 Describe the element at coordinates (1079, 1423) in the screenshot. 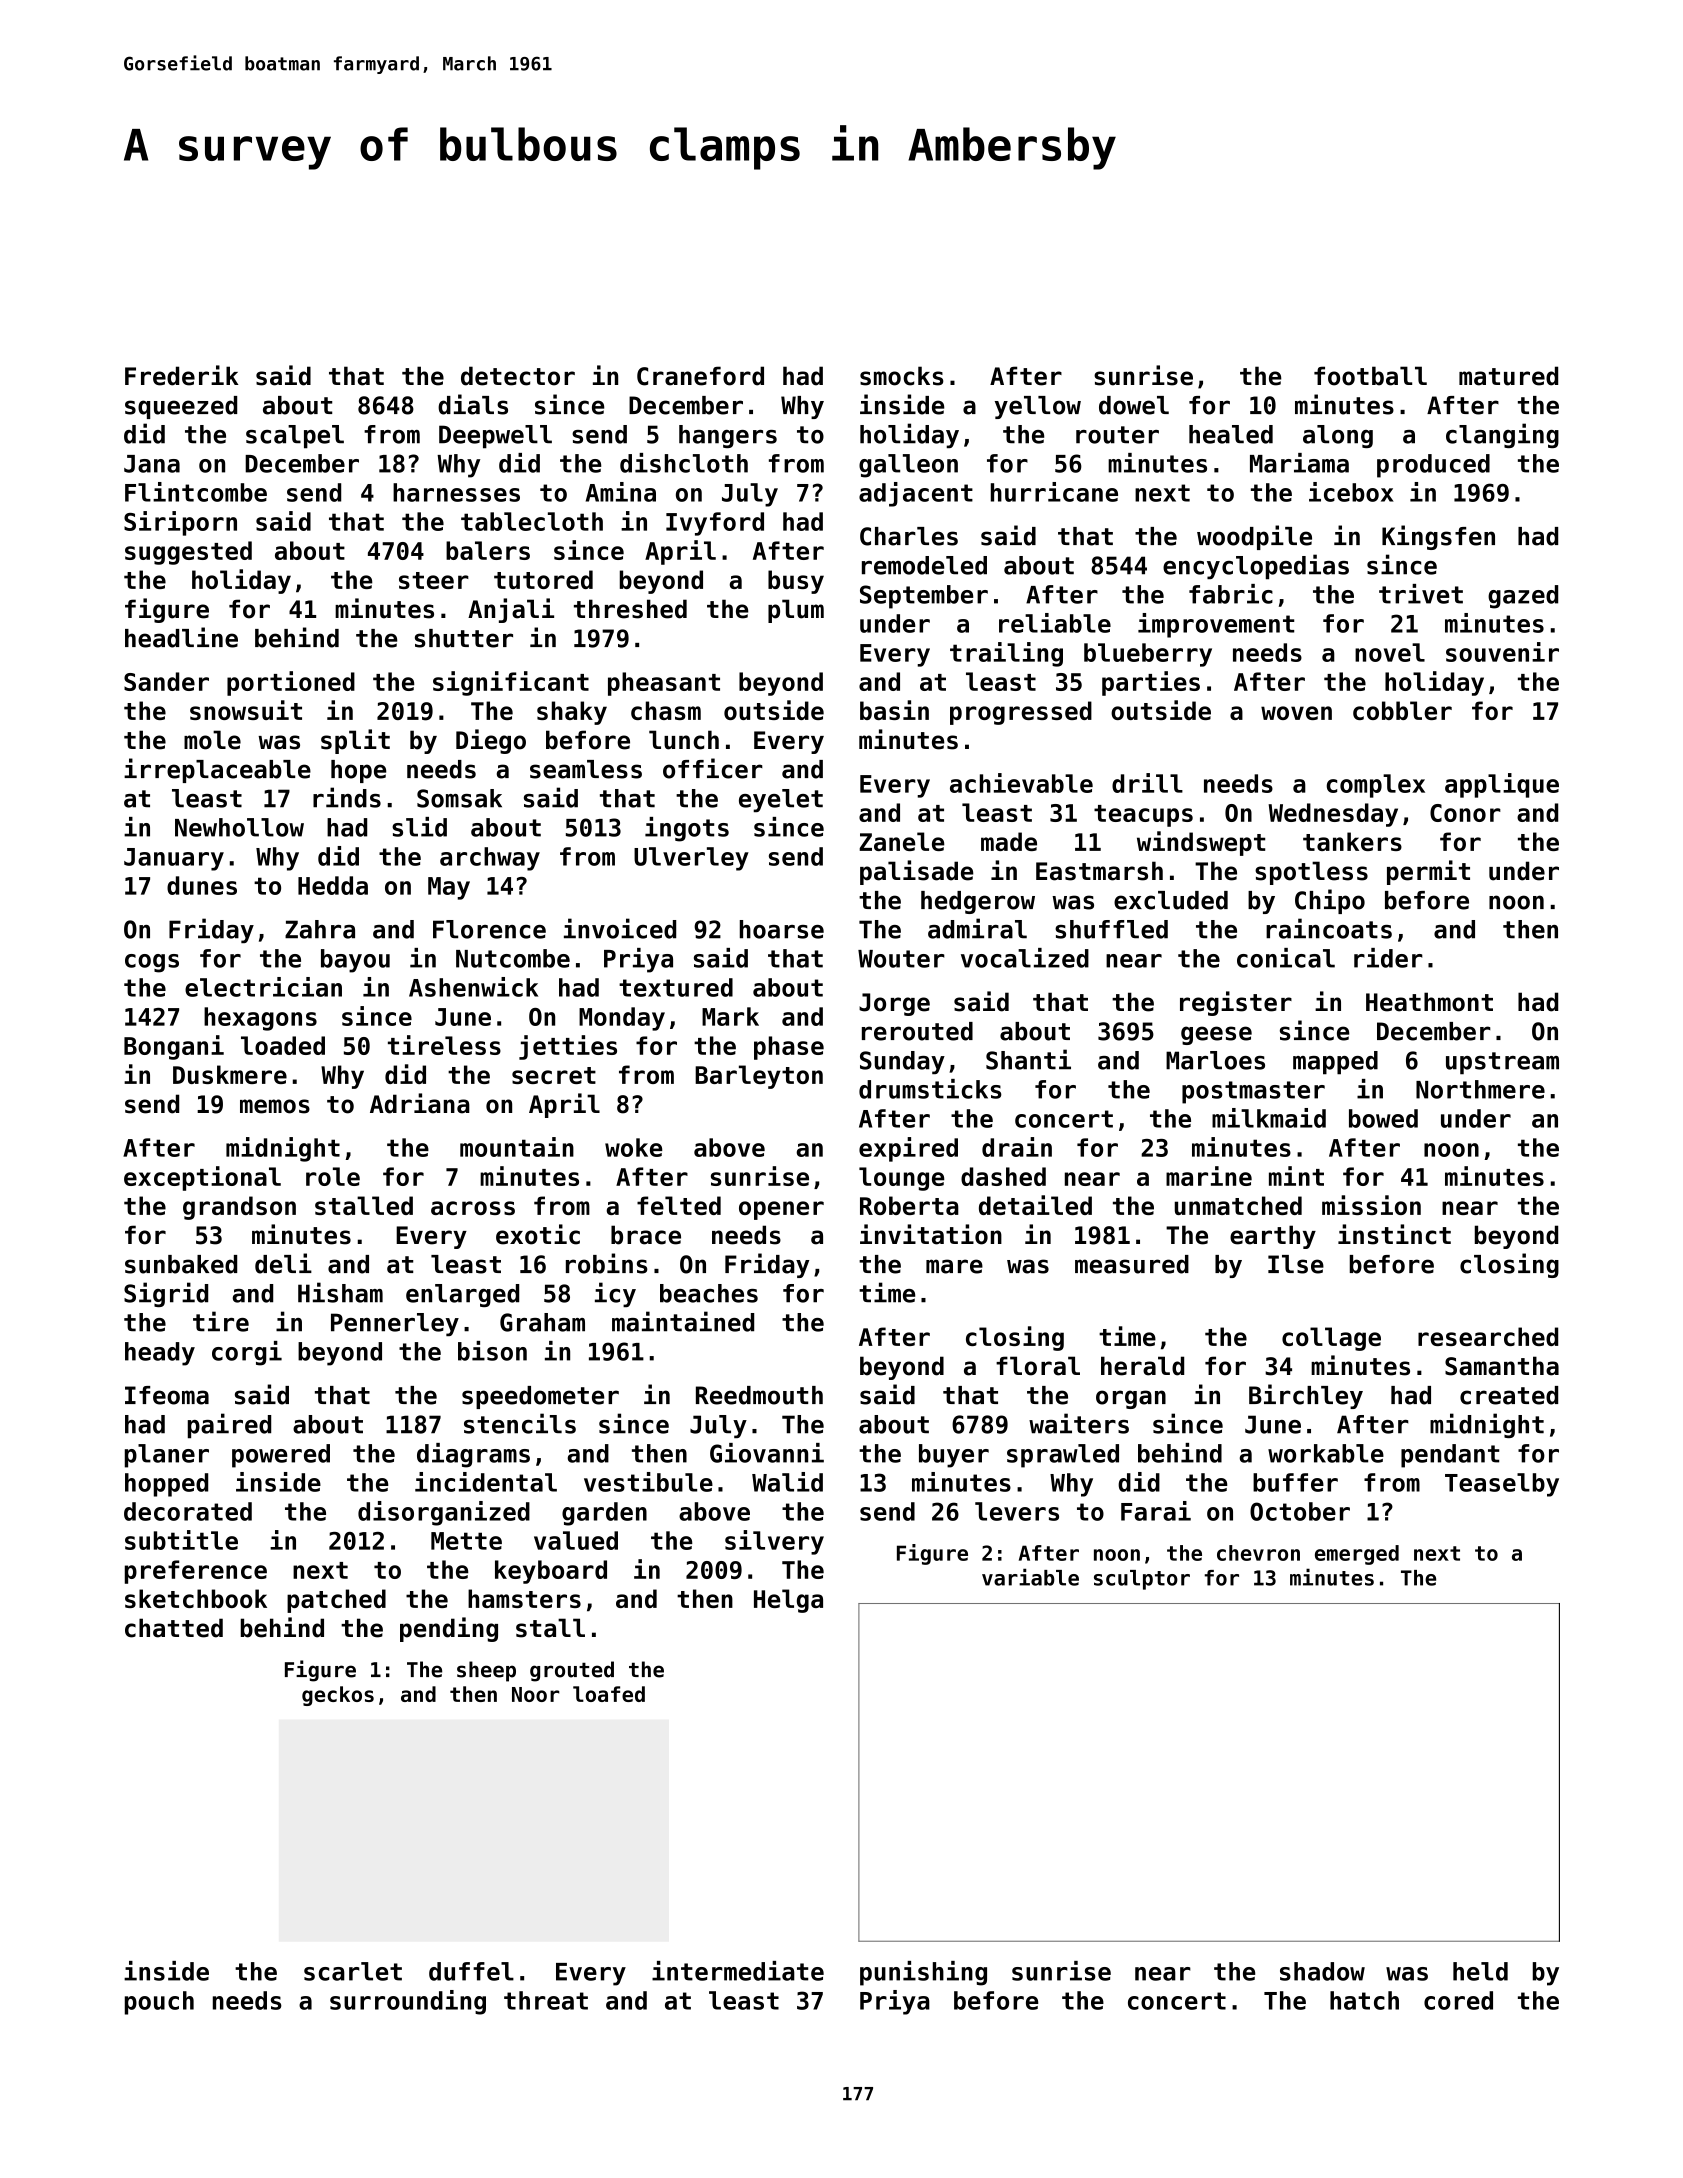

I see `waiters` at that location.
